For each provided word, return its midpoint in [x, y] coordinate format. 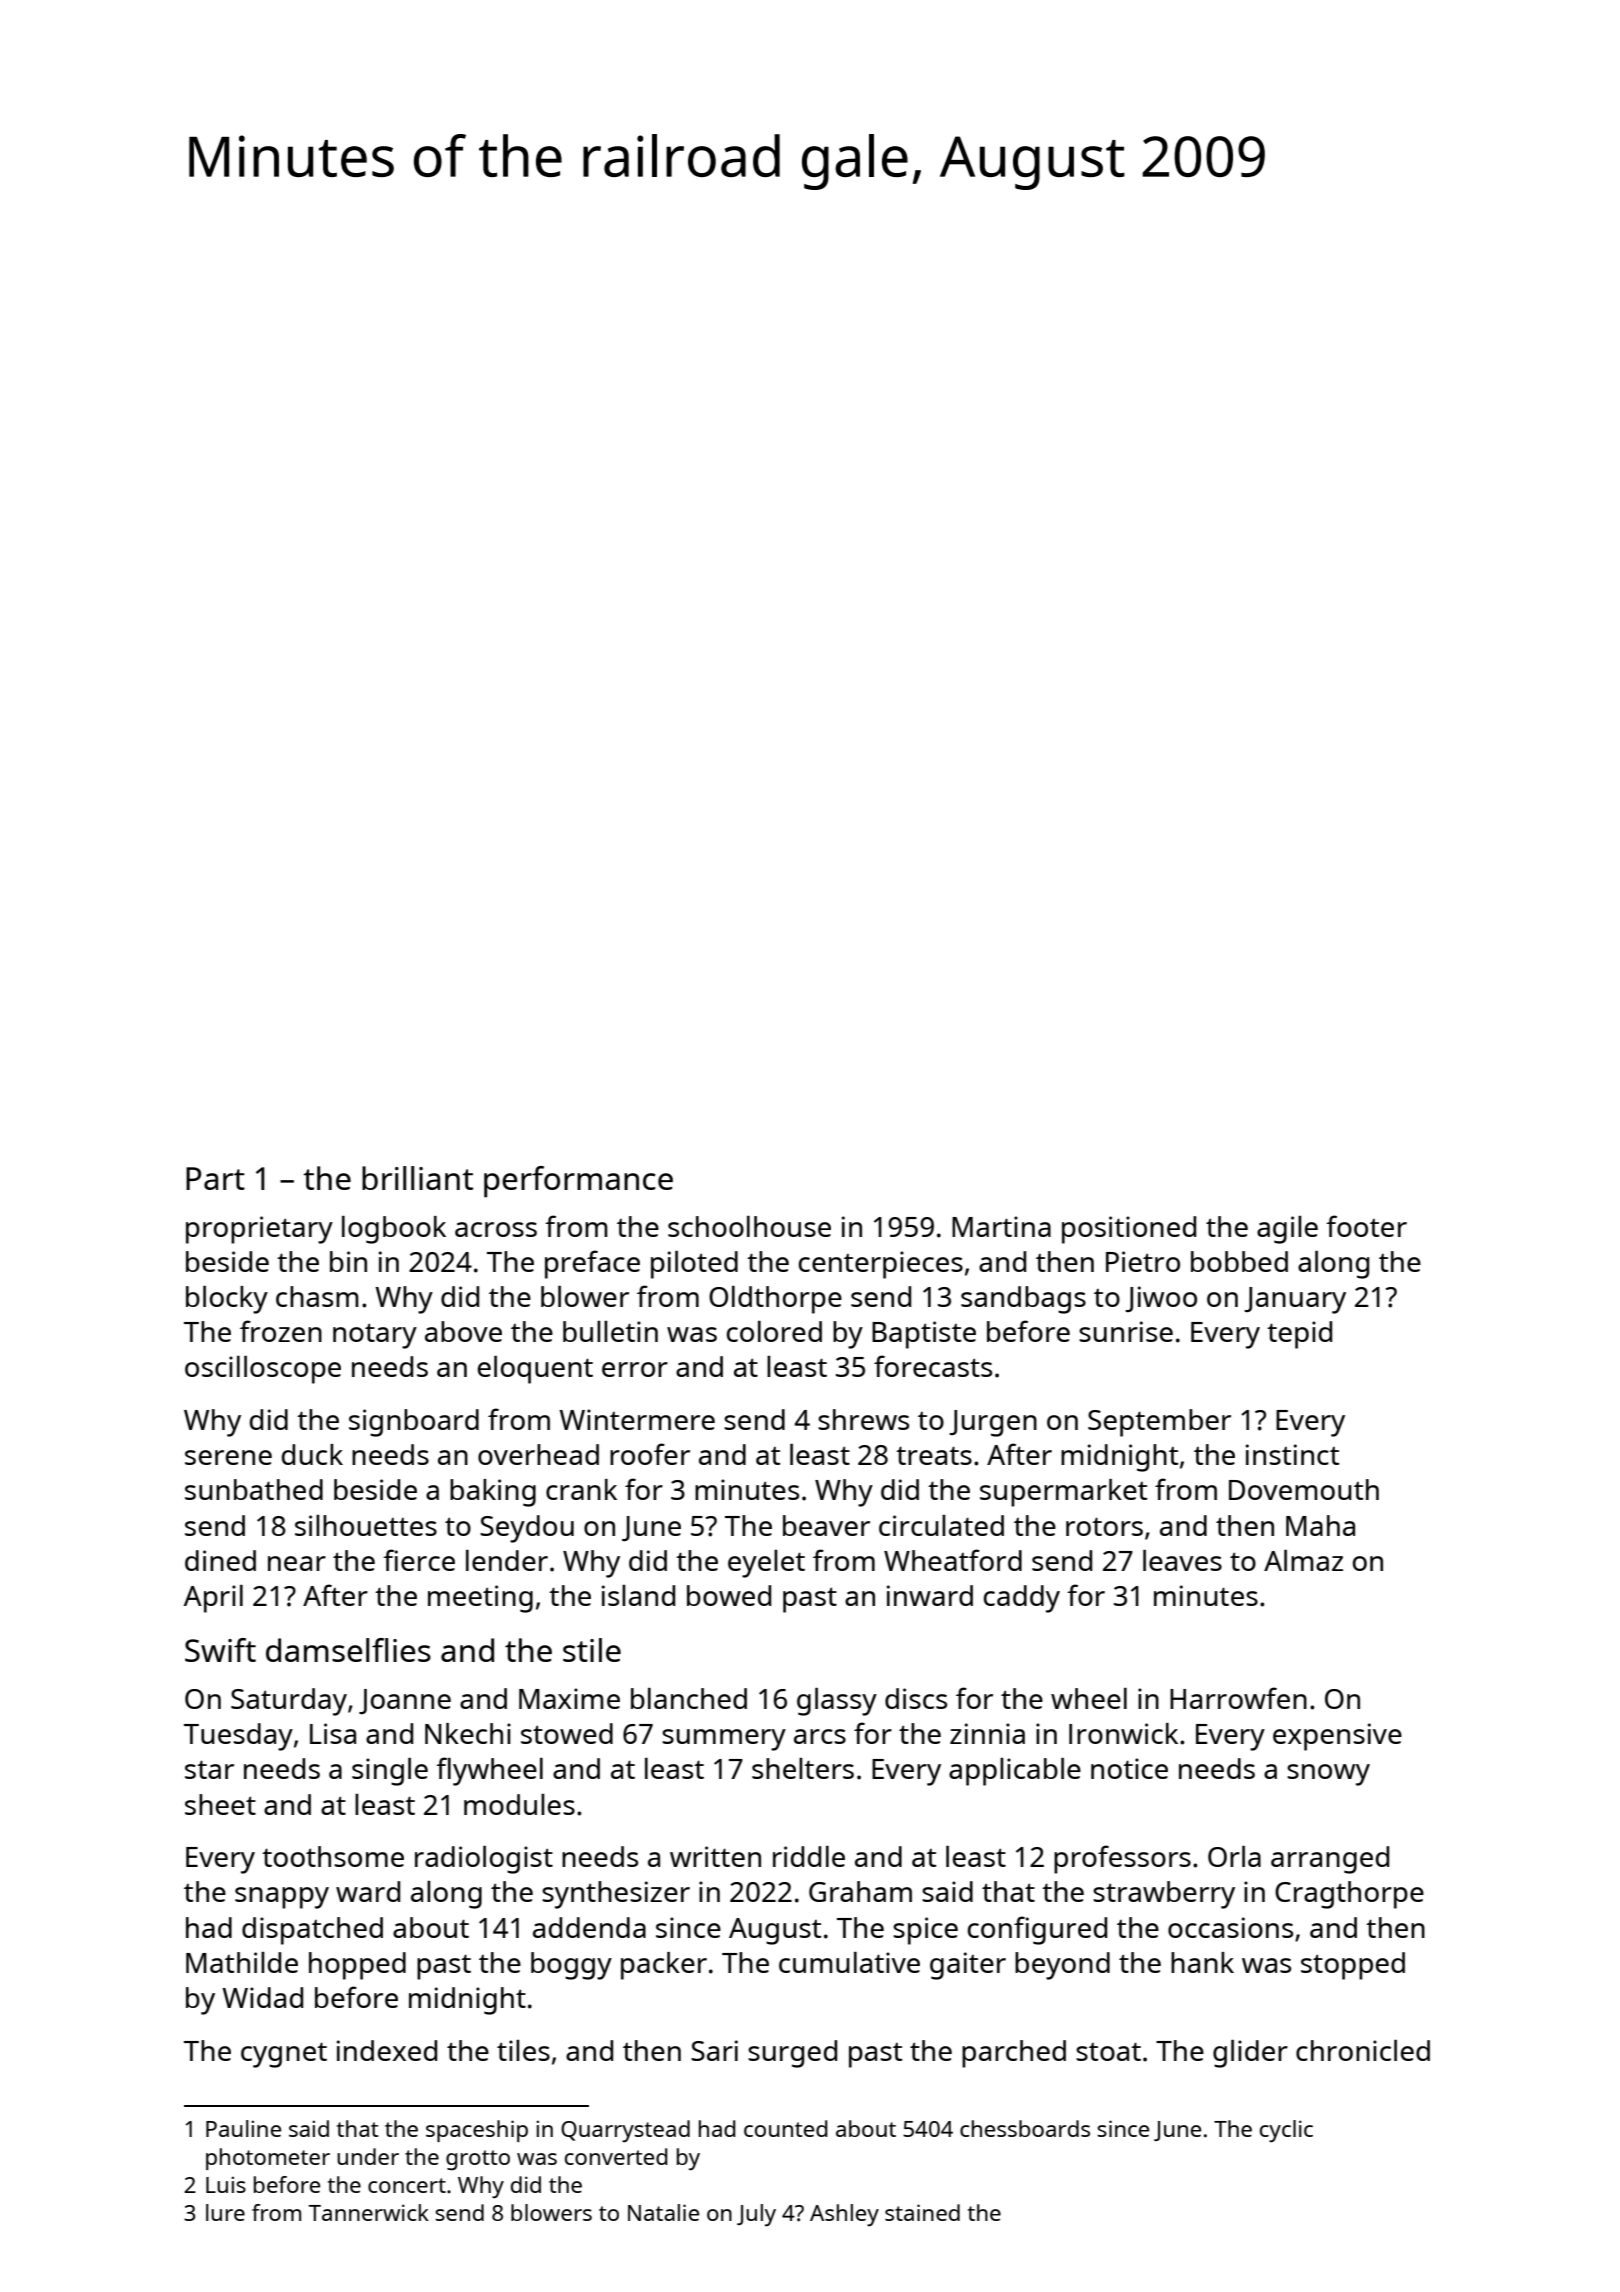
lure [225, 2212]
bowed [729, 1595]
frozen [281, 1331]
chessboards [1025, 2128]
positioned [1129, 1230]
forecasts [933, 1366]
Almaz [1303, 1560]
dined [220, 1560]
